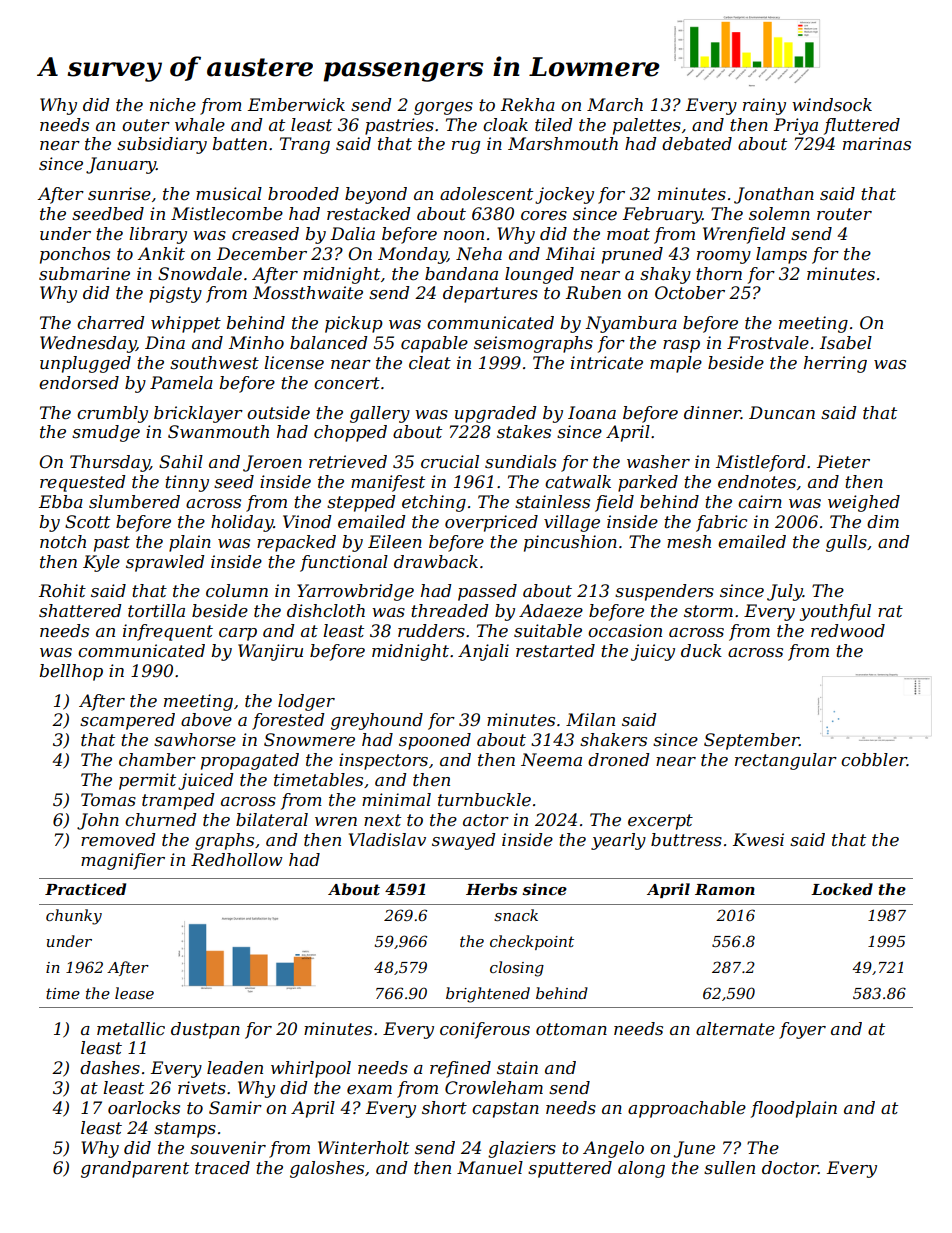 The width and height of the page is (952, 1233). I want to click on noon, so click(464, 235).
